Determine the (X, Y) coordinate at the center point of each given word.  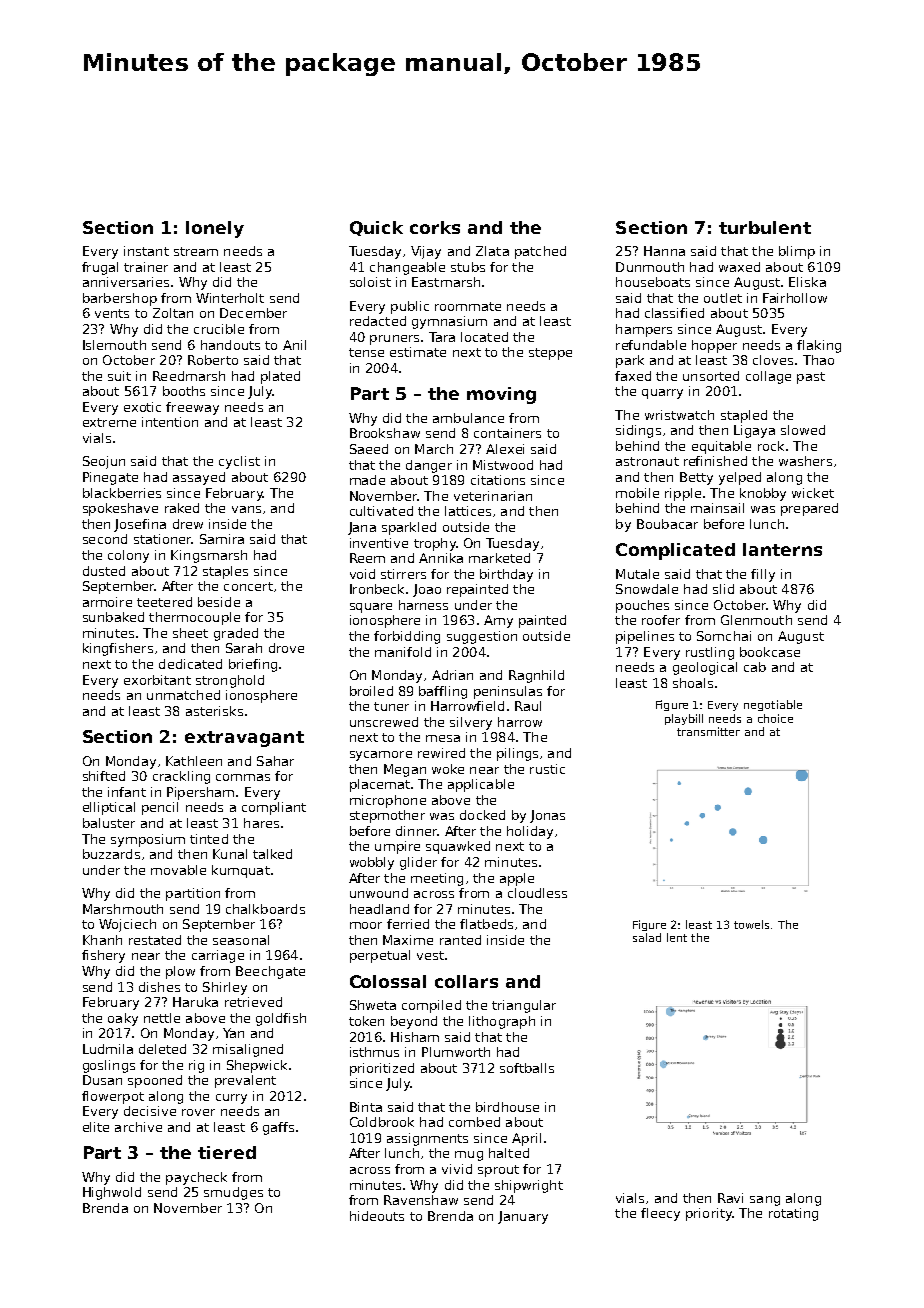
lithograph (502, 1022)
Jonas (547, 816)
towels (751, 924)
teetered (164, 602)
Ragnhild (536, 676)
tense (366, 352)
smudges (233, 1193)
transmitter (708, 731)
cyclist (239, 462)
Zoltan (173, 313)
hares (261, 823)
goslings (109, 1066)
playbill (684, 719)
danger (429, 466)
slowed (803, 430)
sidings (638, 431)
